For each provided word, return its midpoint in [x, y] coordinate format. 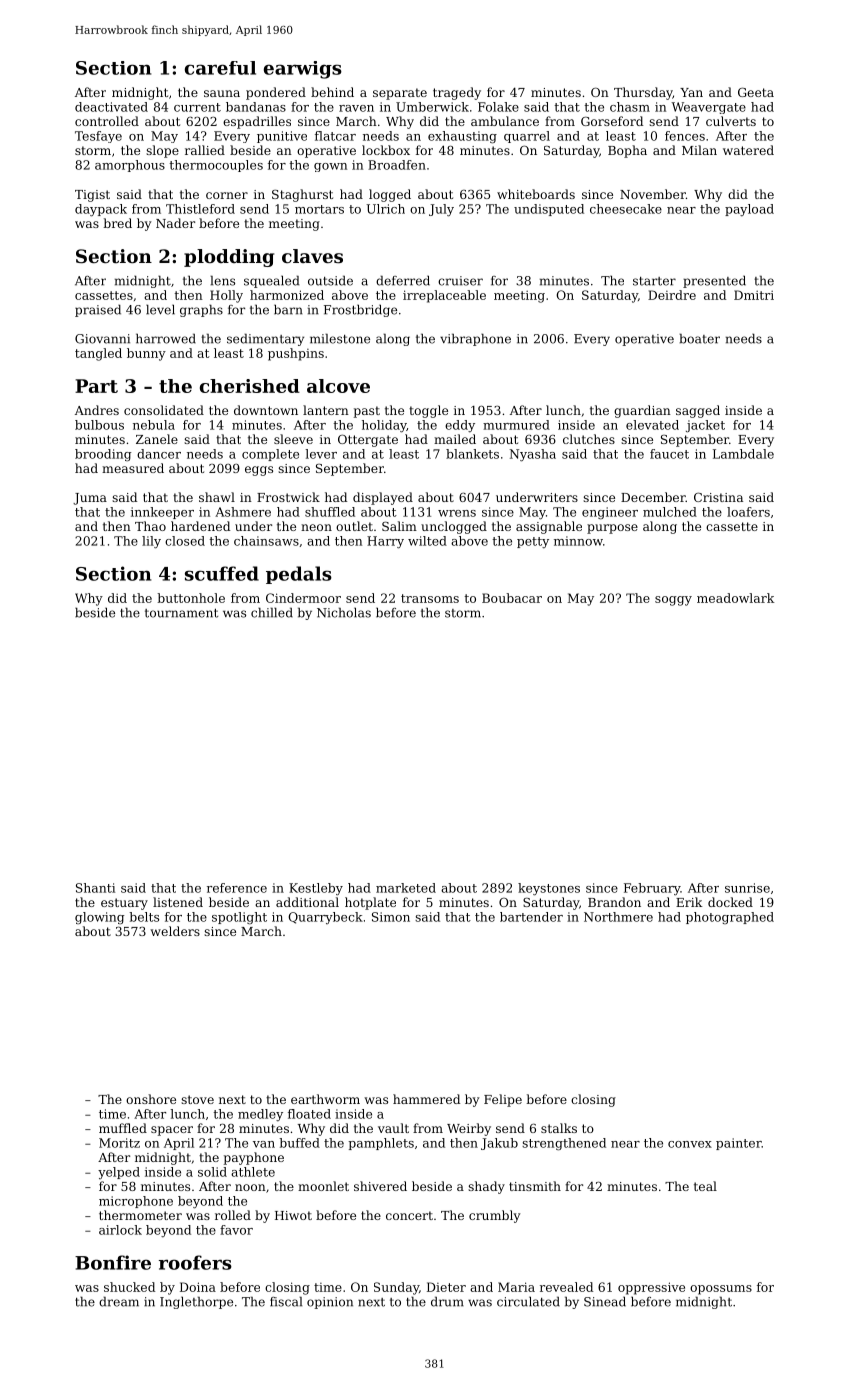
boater [699, 338]
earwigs [303, 70]
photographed [730, 918]
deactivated [111, 107]
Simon [391, 917]
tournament [181, 613]
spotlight [239, 918]
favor [236, 1230]
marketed [406, 888]
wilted [427, 541]
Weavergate [708, 108]
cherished [250, 386]
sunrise [747, 888]
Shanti [95, 888]
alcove [338, 386]
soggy [673, 601]
